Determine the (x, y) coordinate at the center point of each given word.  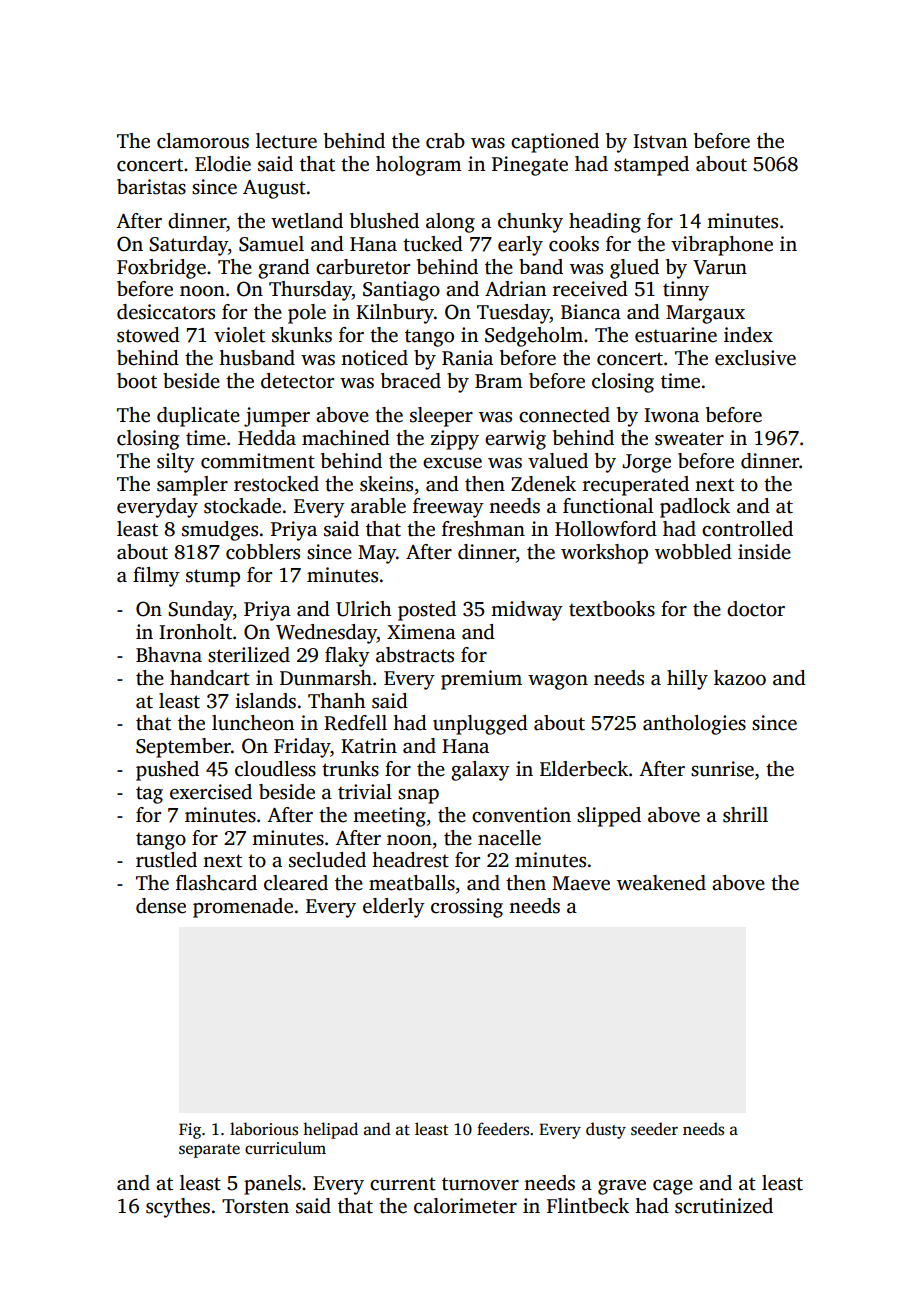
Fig (190, 1131)
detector (297, 381)
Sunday (200, 611)
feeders (503, 1129)
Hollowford (606, 529)
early (520, 246)
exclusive (755, 358)
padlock (695, 508)
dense (161, 906)
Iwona (671, 415)
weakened (661, 883)
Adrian (515, 289)
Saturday (188, 246)
